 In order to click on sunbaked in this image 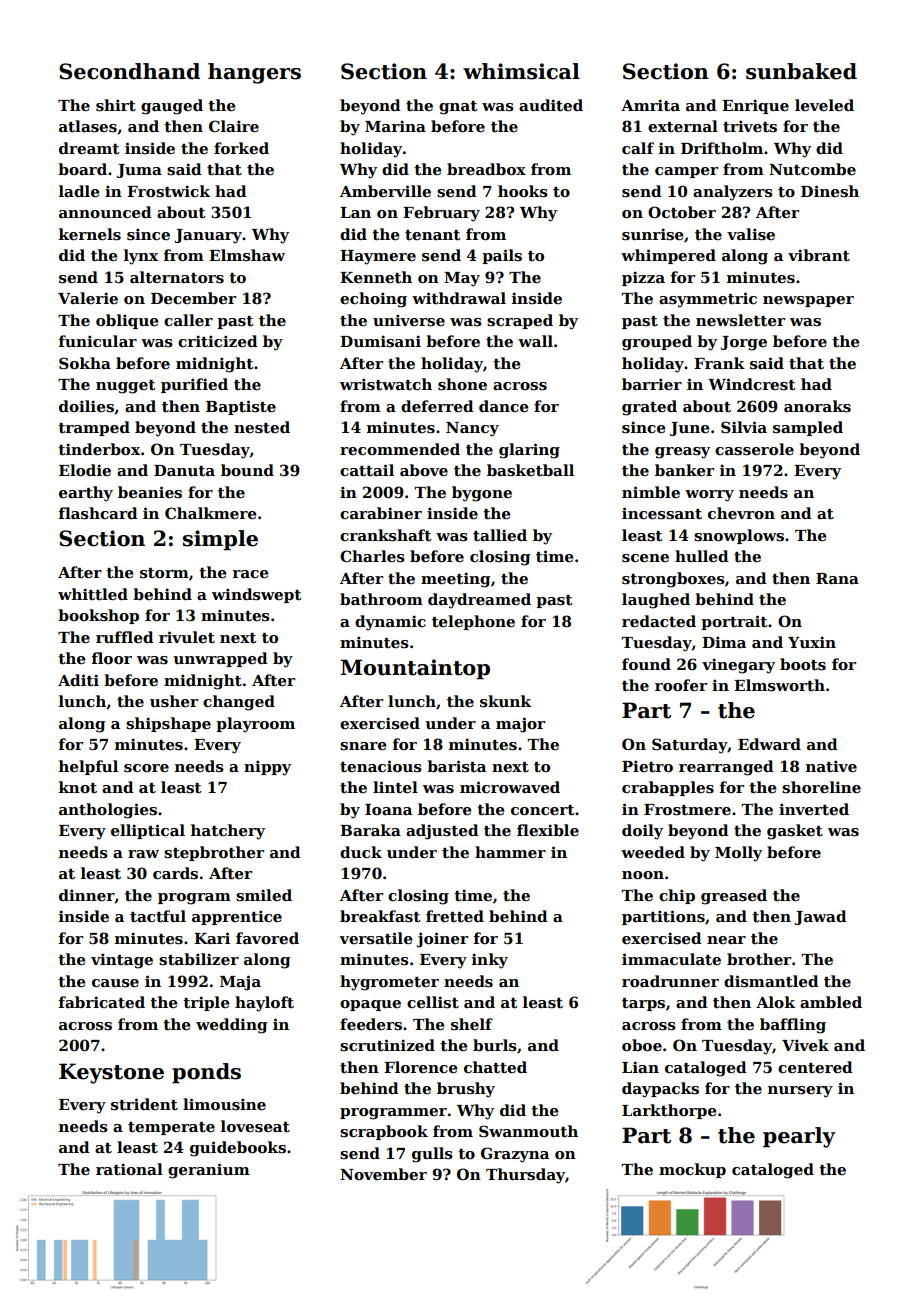, I will do `click(801, 71)`.
